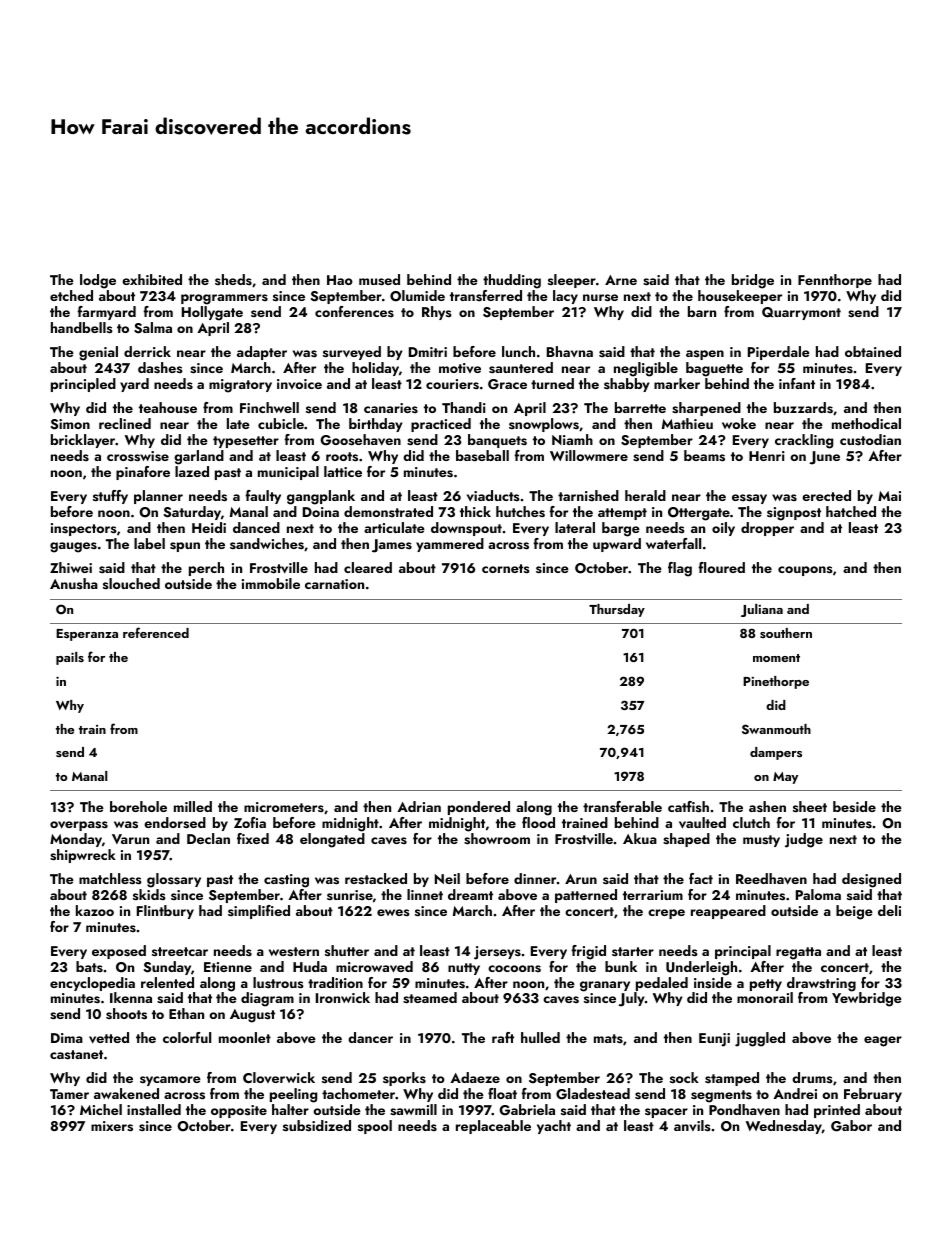 The height and width of the document is (1233, 952). What do you see at coordinates (156, 632) in the document?
I see `referenced` at bounding box center [156, 632].
